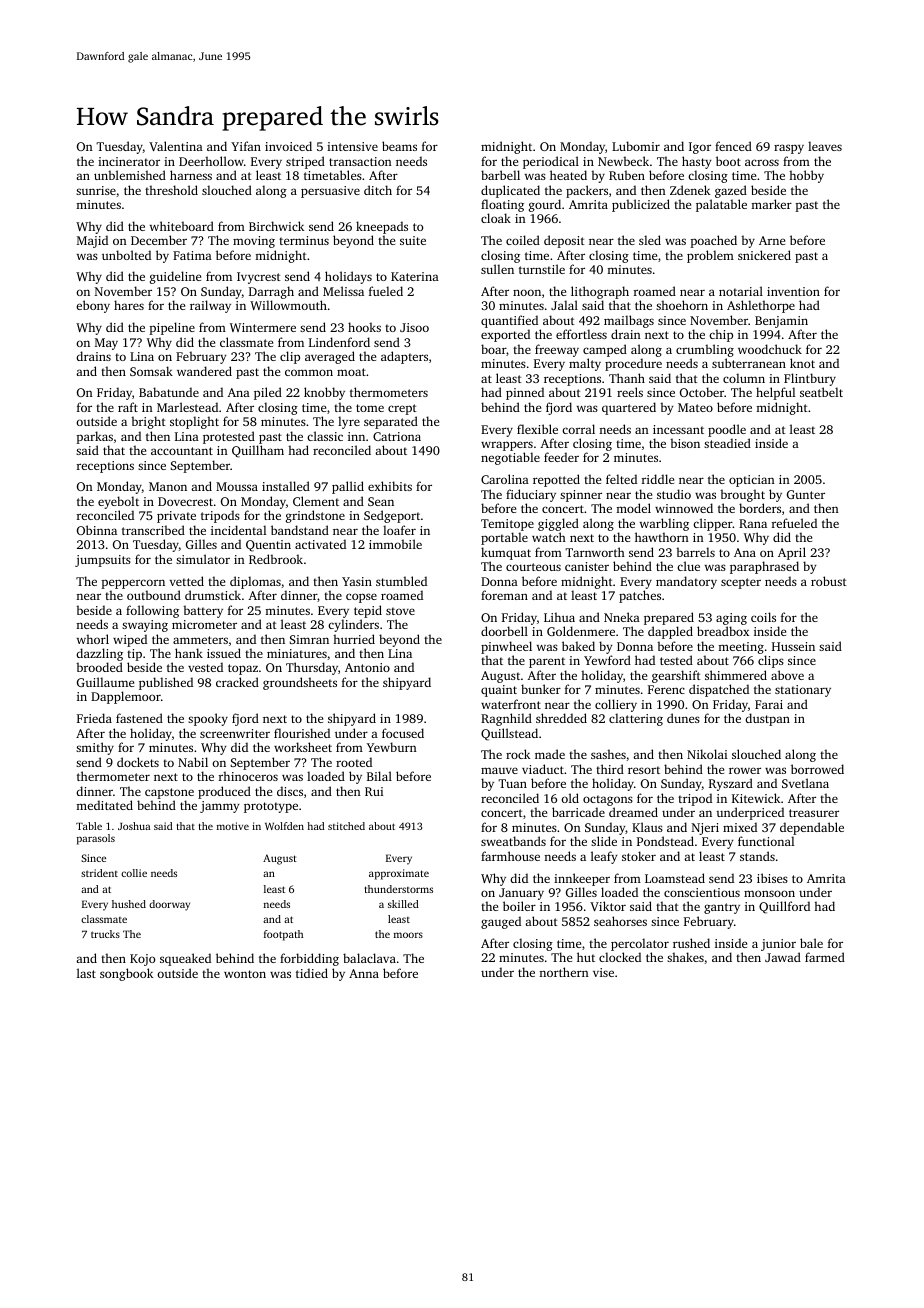 The height and width of the page is (1308, 924). Describe the element at coordinates (106, 344) in the page. I see `May` at that location.
